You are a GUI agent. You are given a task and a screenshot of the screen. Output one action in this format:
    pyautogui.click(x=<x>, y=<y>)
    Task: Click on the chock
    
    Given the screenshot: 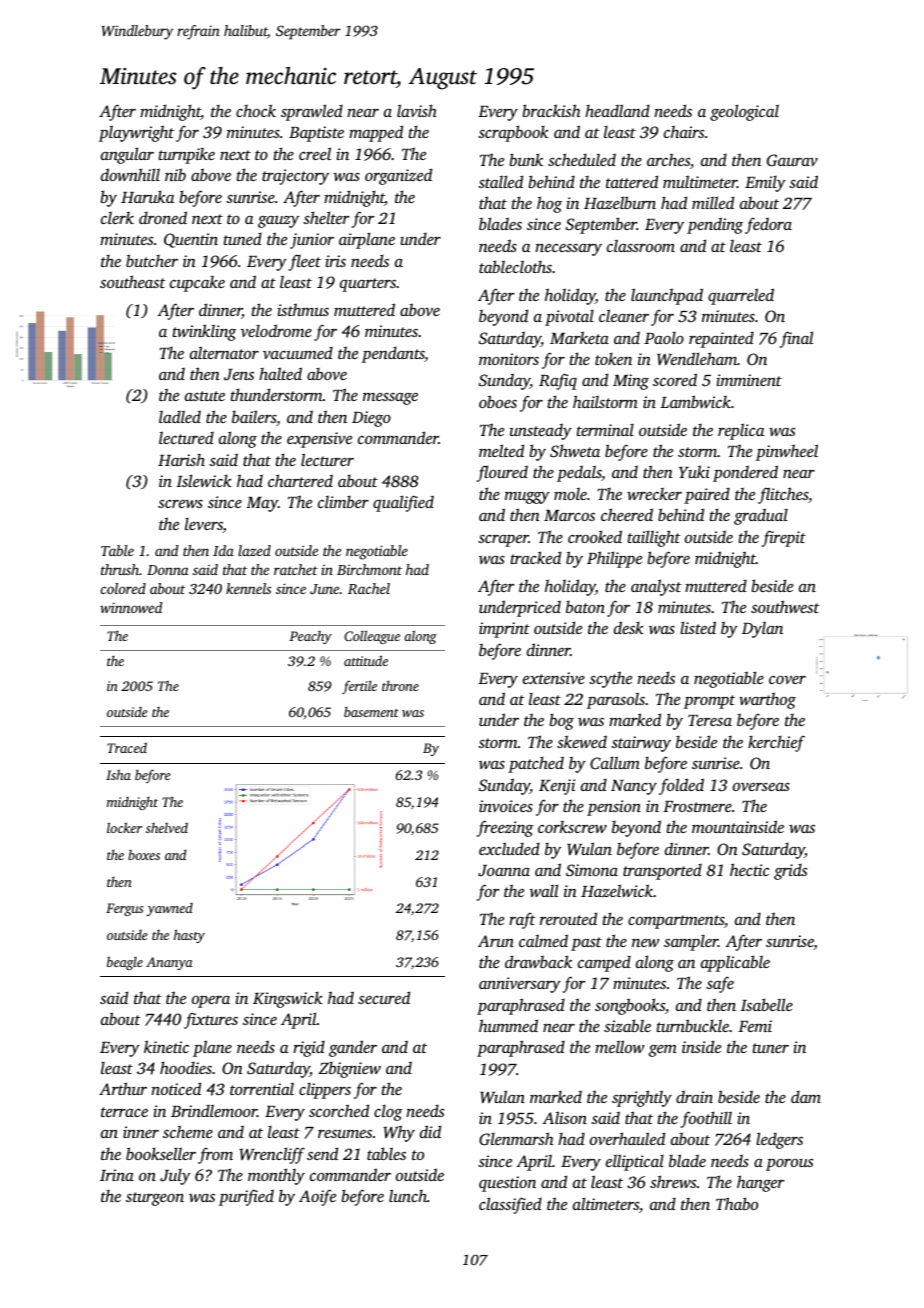 What is the action you would take?
    pyautogui.click(x=256, y=110)
